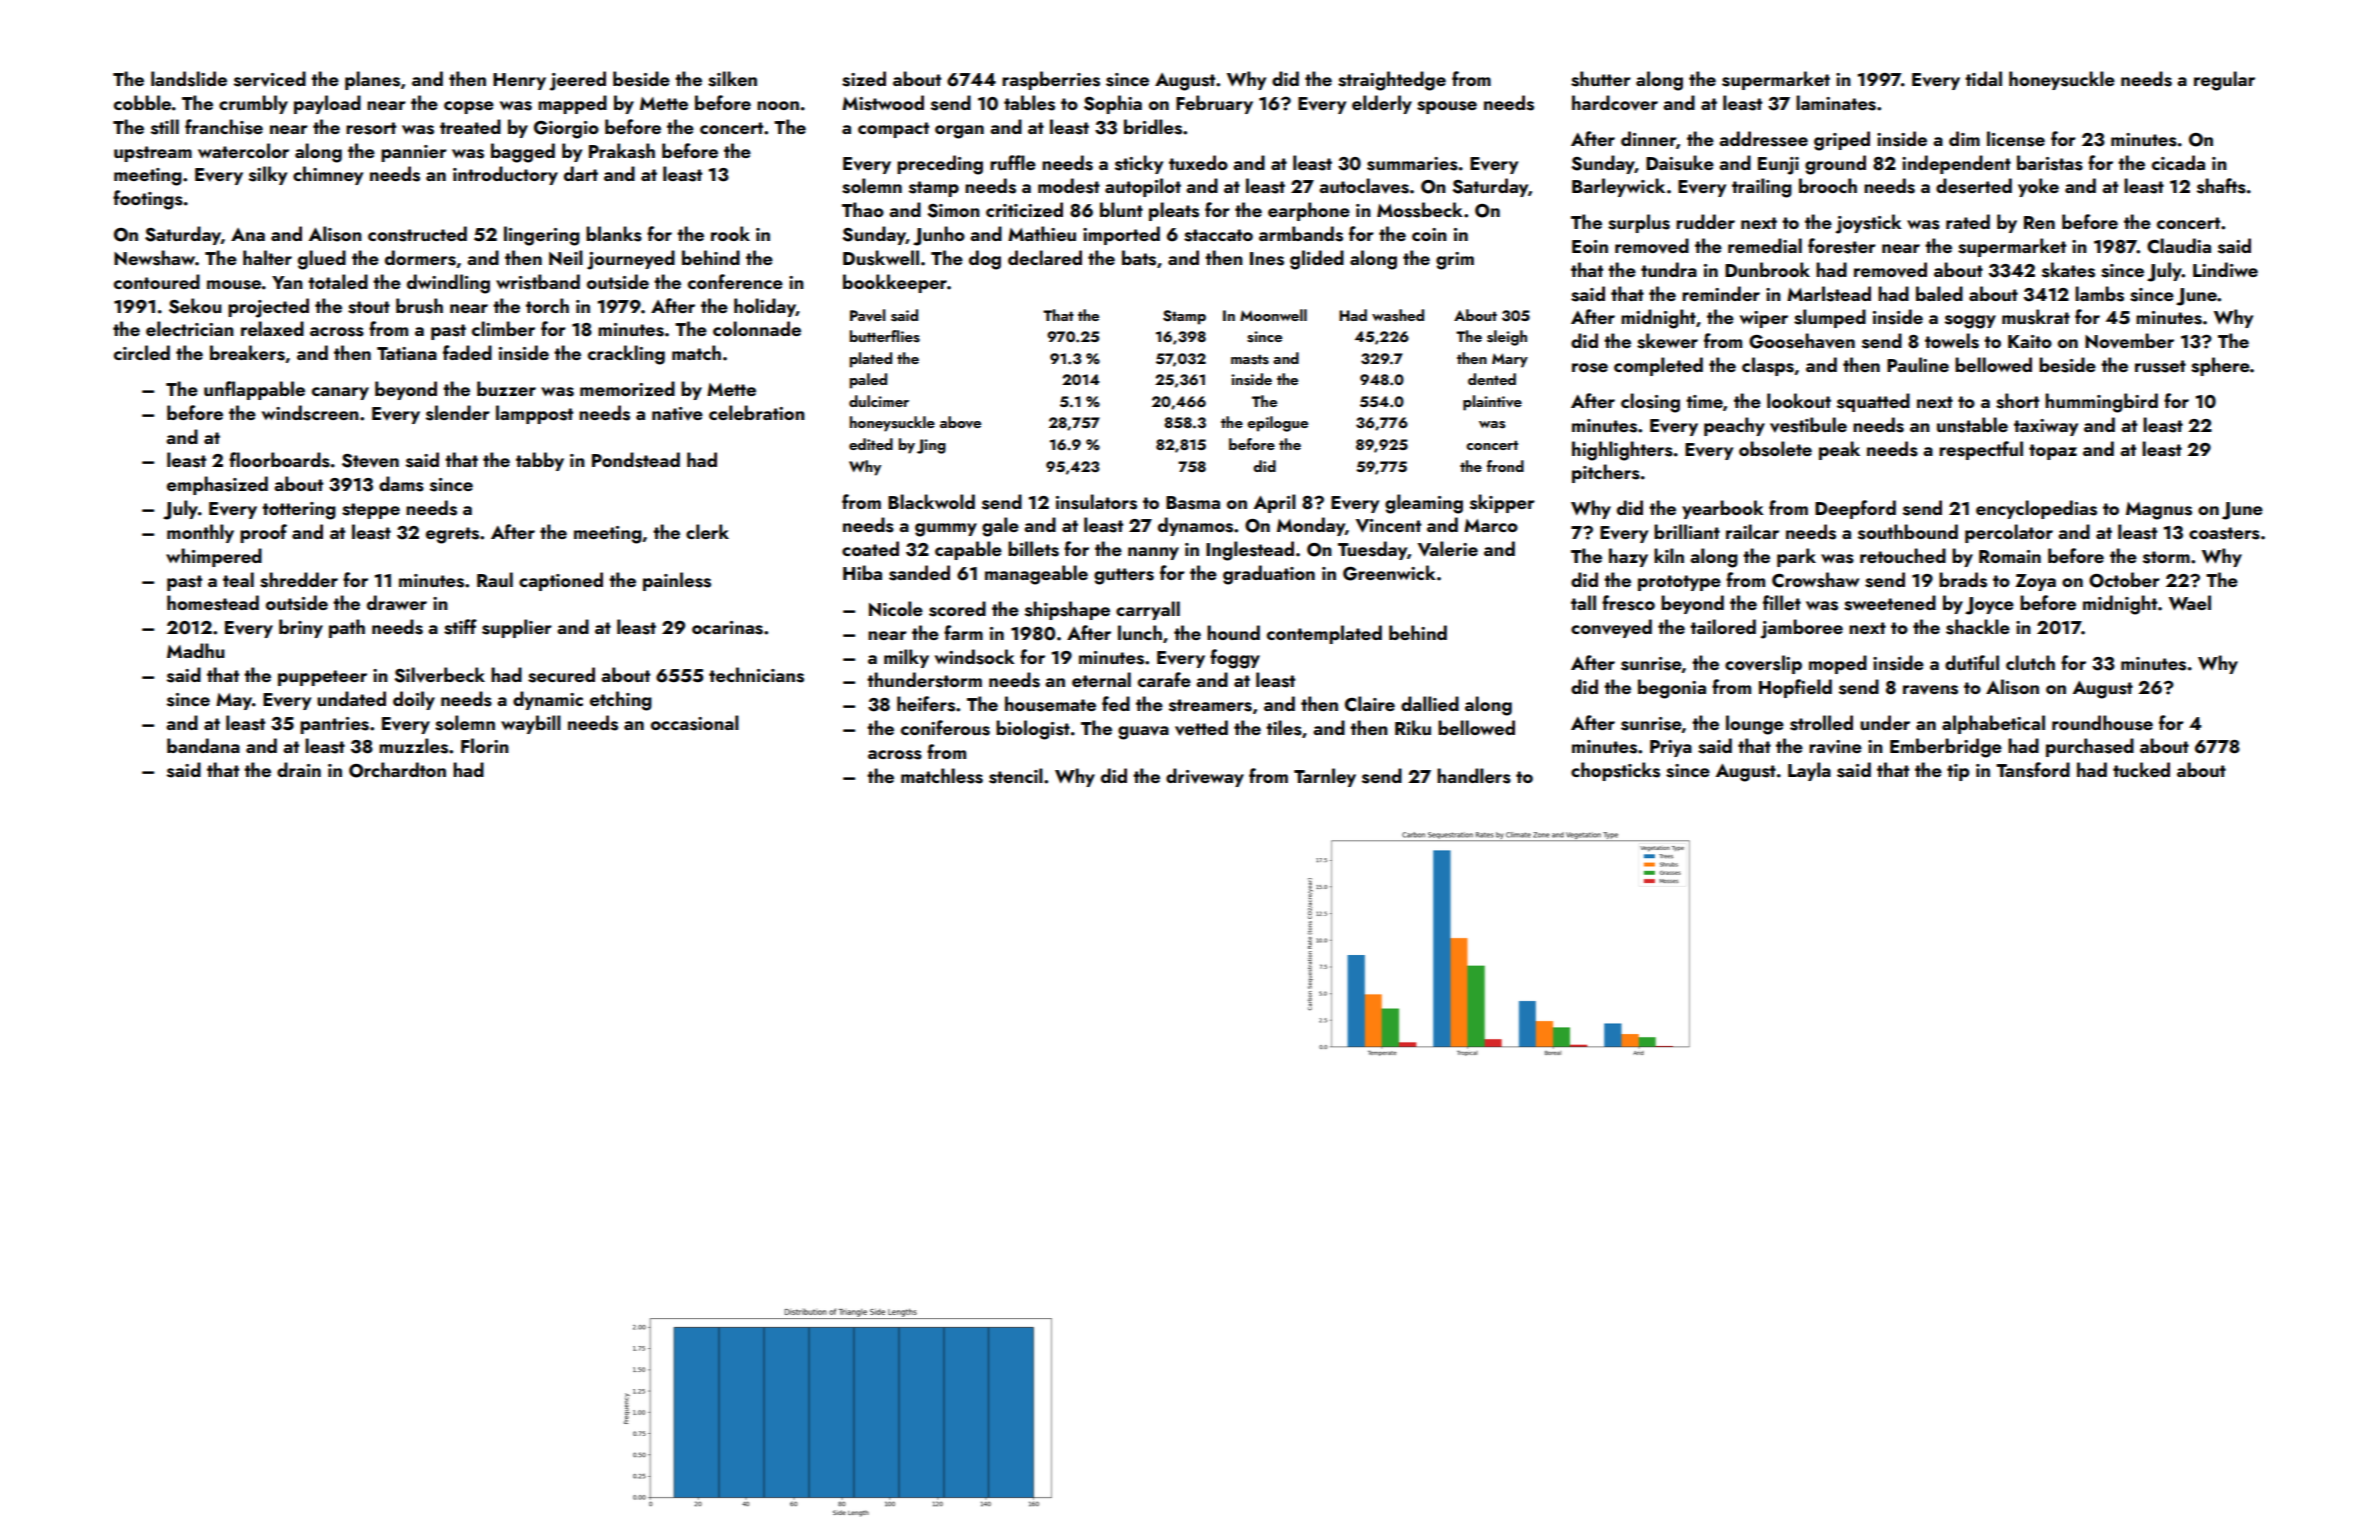  I want to click on dulcimer, so click(879, 401).
